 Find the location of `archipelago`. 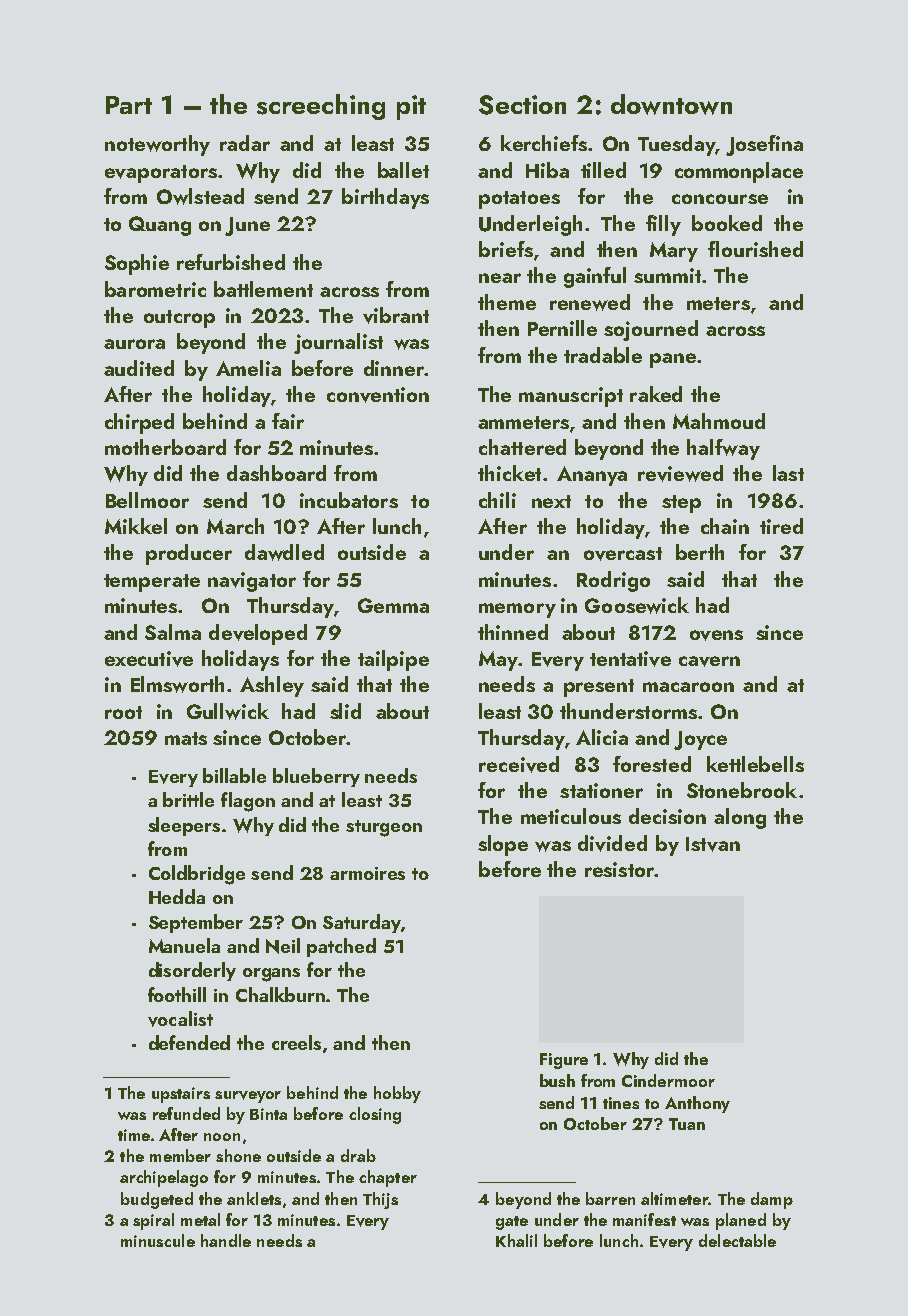

archipelago is located at coordinates (164, 1178).
